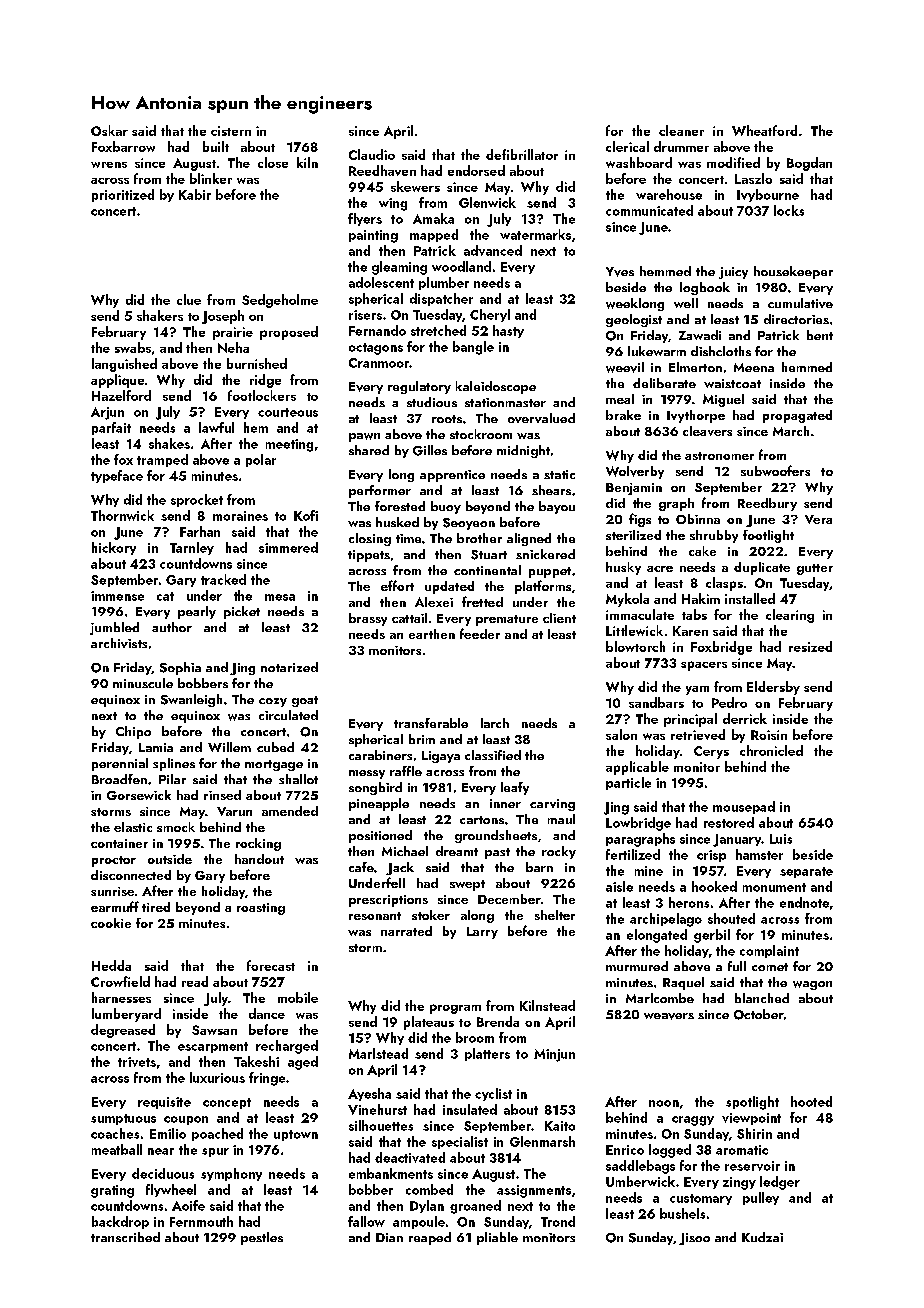 This screenshot has width=924, height=1308. I want to click on languished, so click(124, 365).
